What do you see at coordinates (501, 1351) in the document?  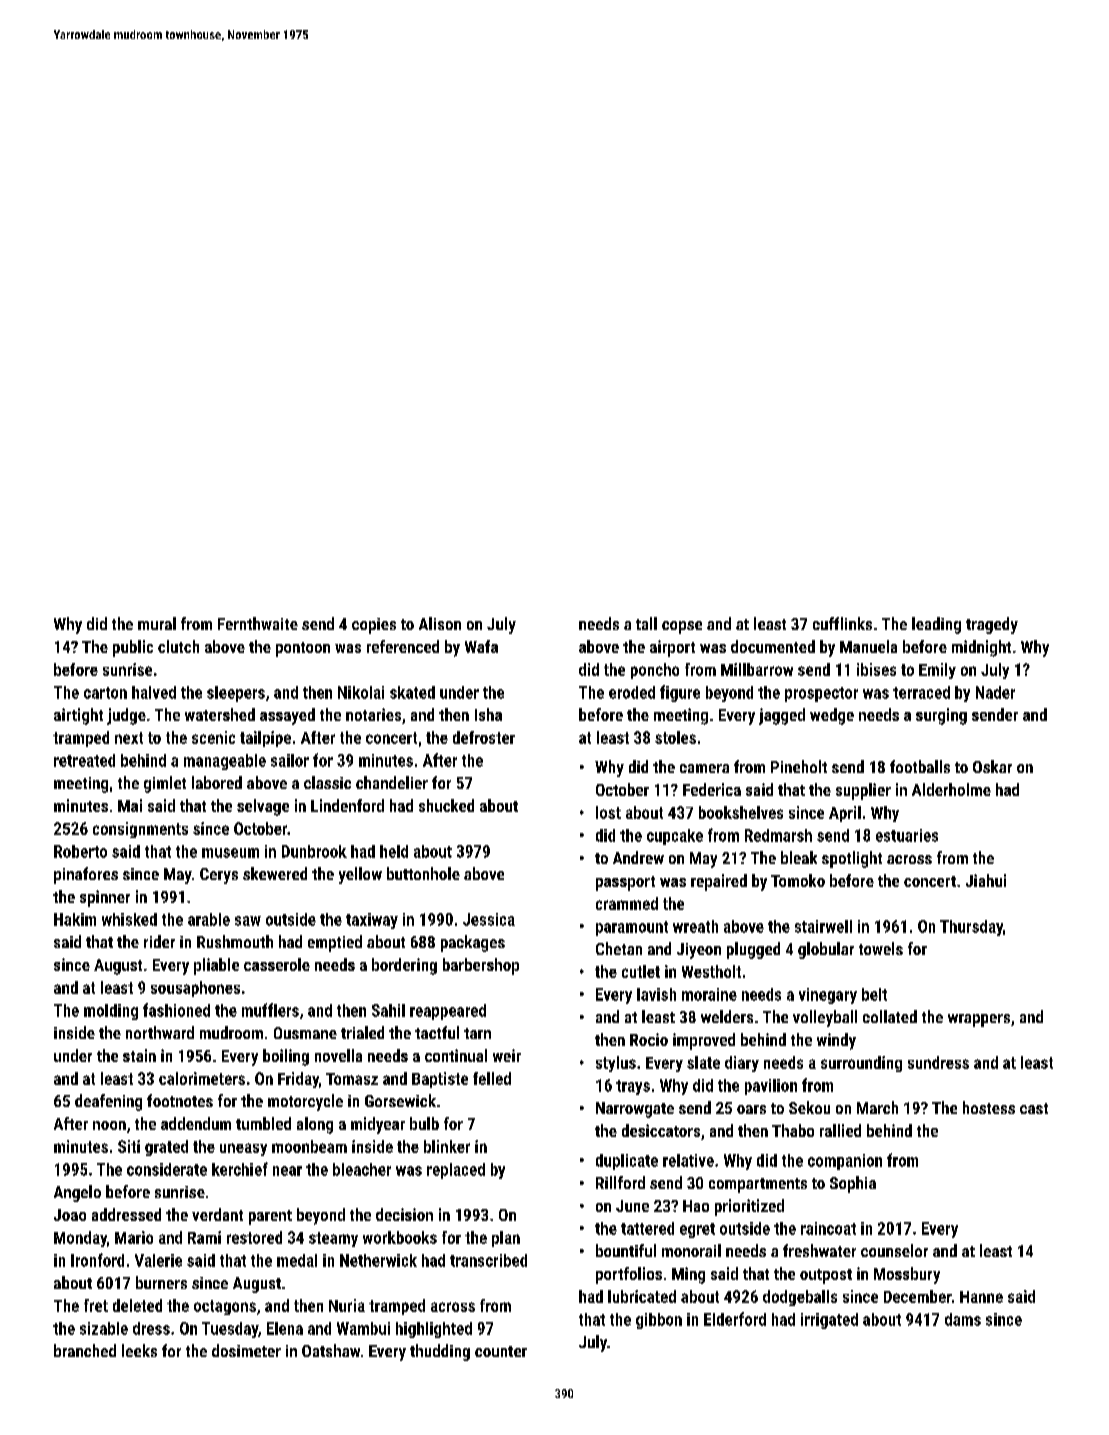 I see `counter` at bounding box center [501, 1351].
